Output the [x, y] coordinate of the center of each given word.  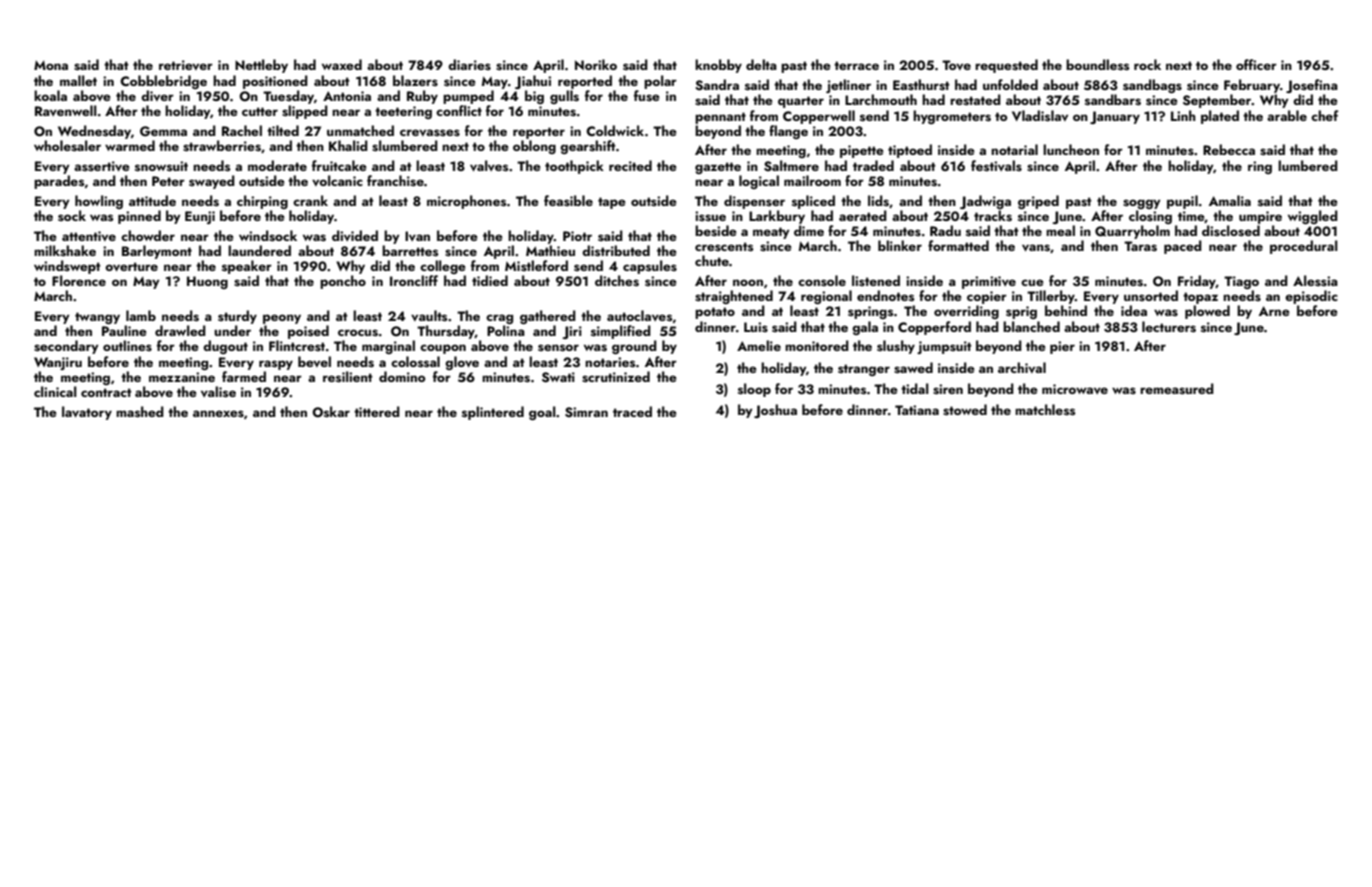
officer [1256, 64]
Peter [168, 181]
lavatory [87, 413]
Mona [51, 65]
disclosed [1231, 230]
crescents [724, 246]
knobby [718, 66]
